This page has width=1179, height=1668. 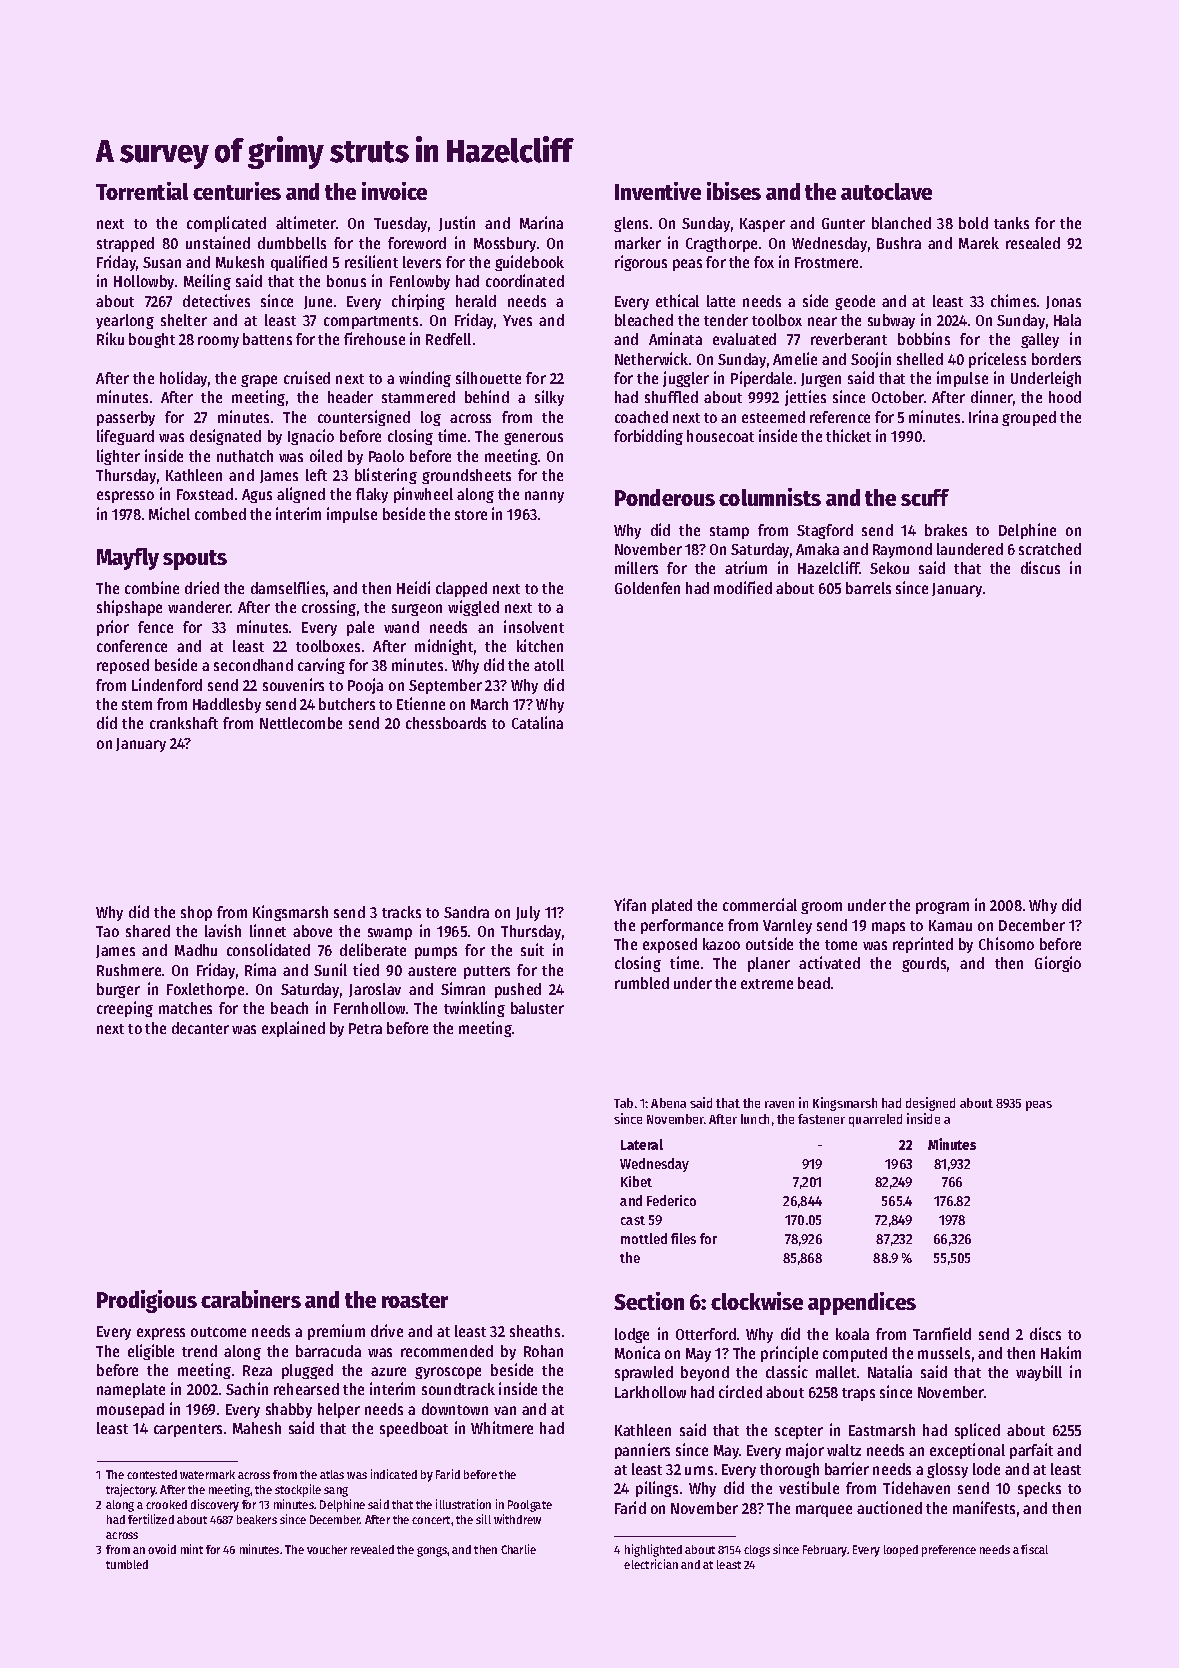 What do you see at coordinates (886, 191) in the page?
I see `autoclave` at bounding box center [886, 191].
